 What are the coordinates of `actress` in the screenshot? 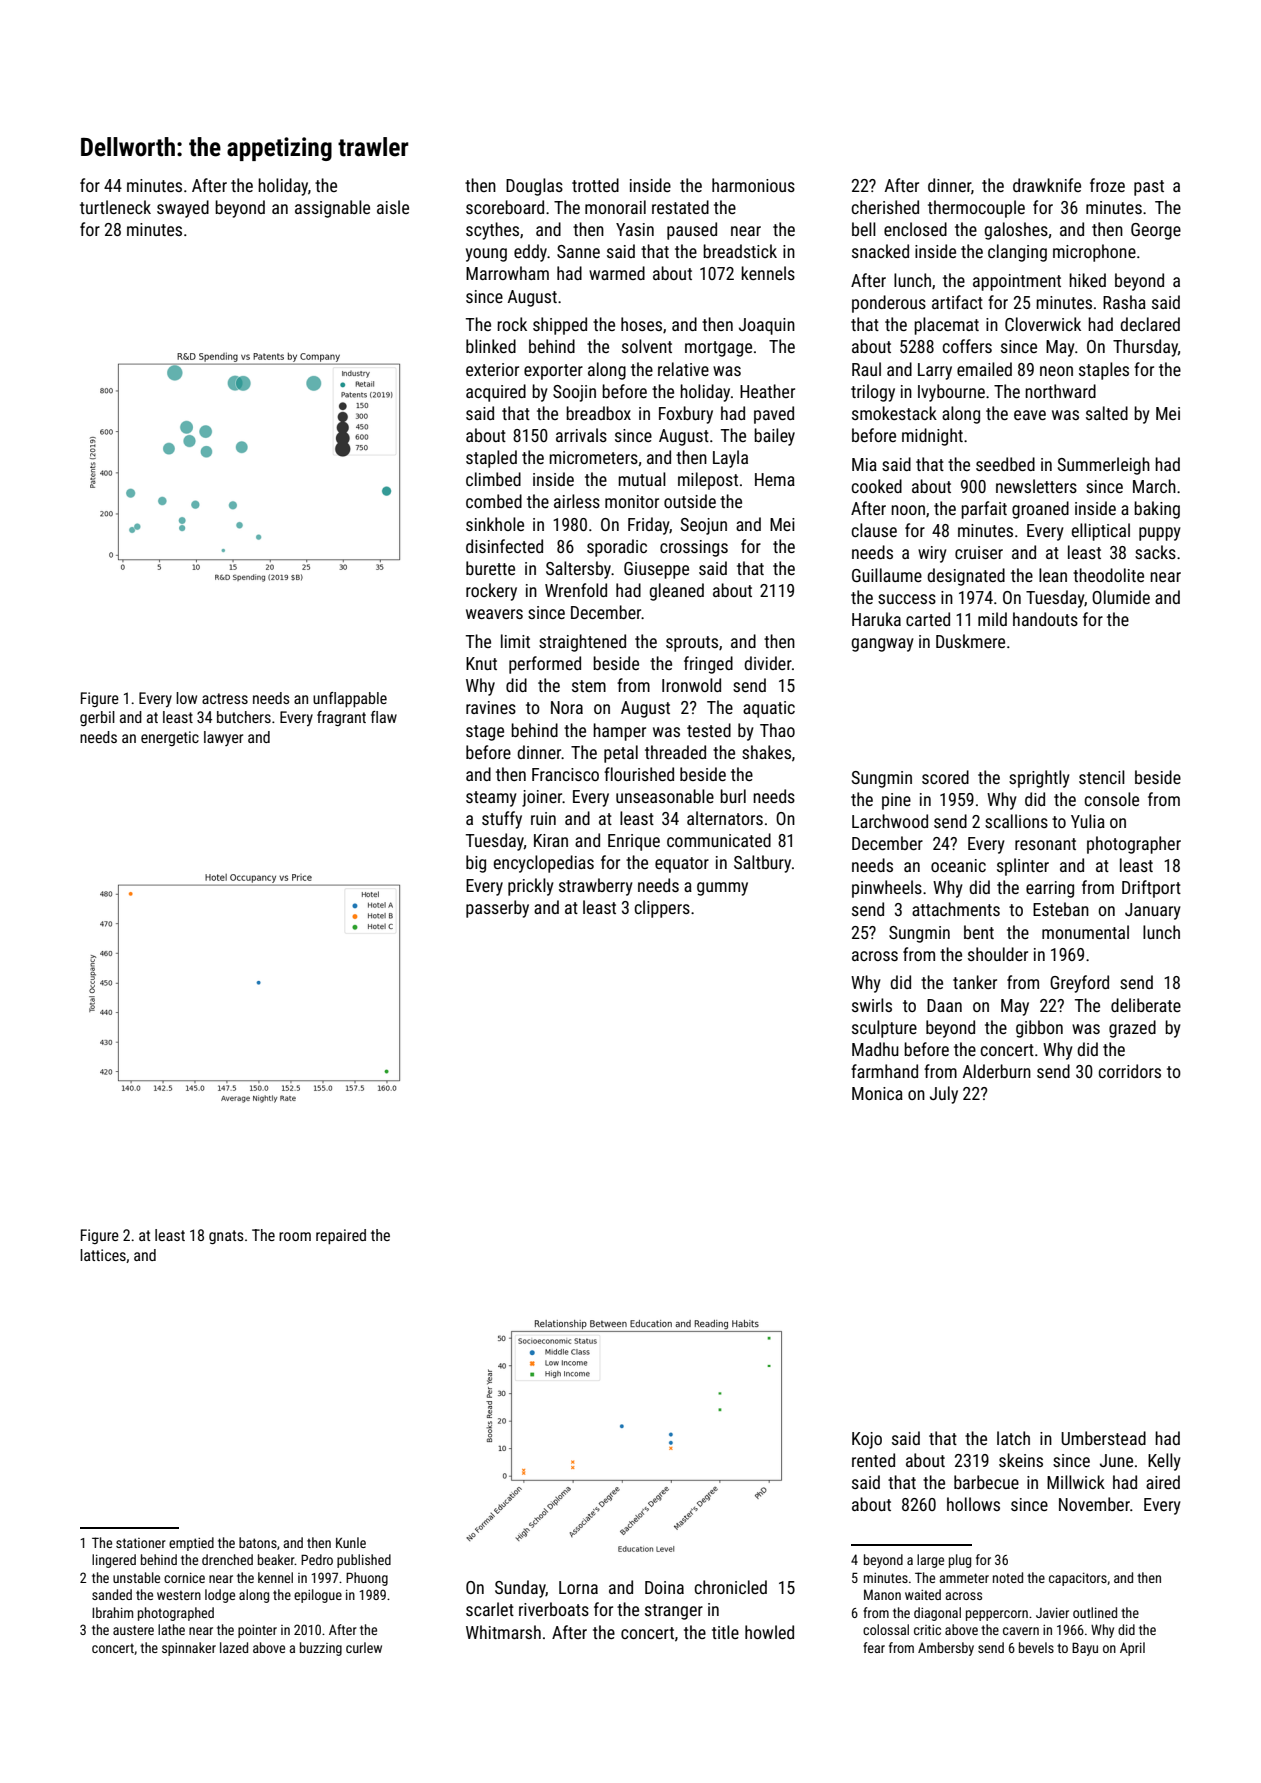 It's located at (225, 698).
